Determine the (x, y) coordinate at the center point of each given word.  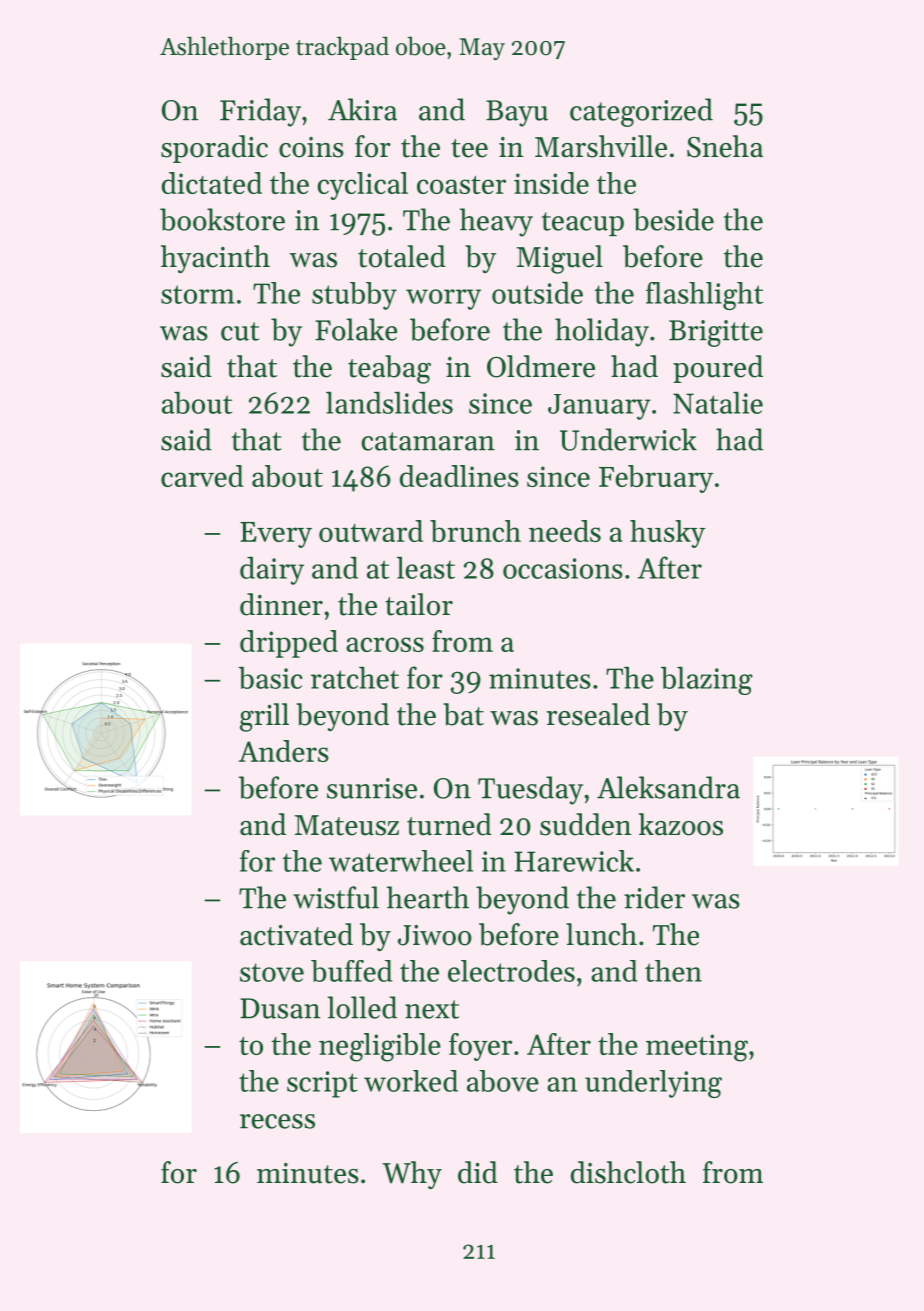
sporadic (214, 149)
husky (667, 534)
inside (551, 183)
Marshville (601, 146)
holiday (602, 332)
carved (202, 476)
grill (264, 717)
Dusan (280, 1008)
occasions (563, 568)
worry (443, 299)
